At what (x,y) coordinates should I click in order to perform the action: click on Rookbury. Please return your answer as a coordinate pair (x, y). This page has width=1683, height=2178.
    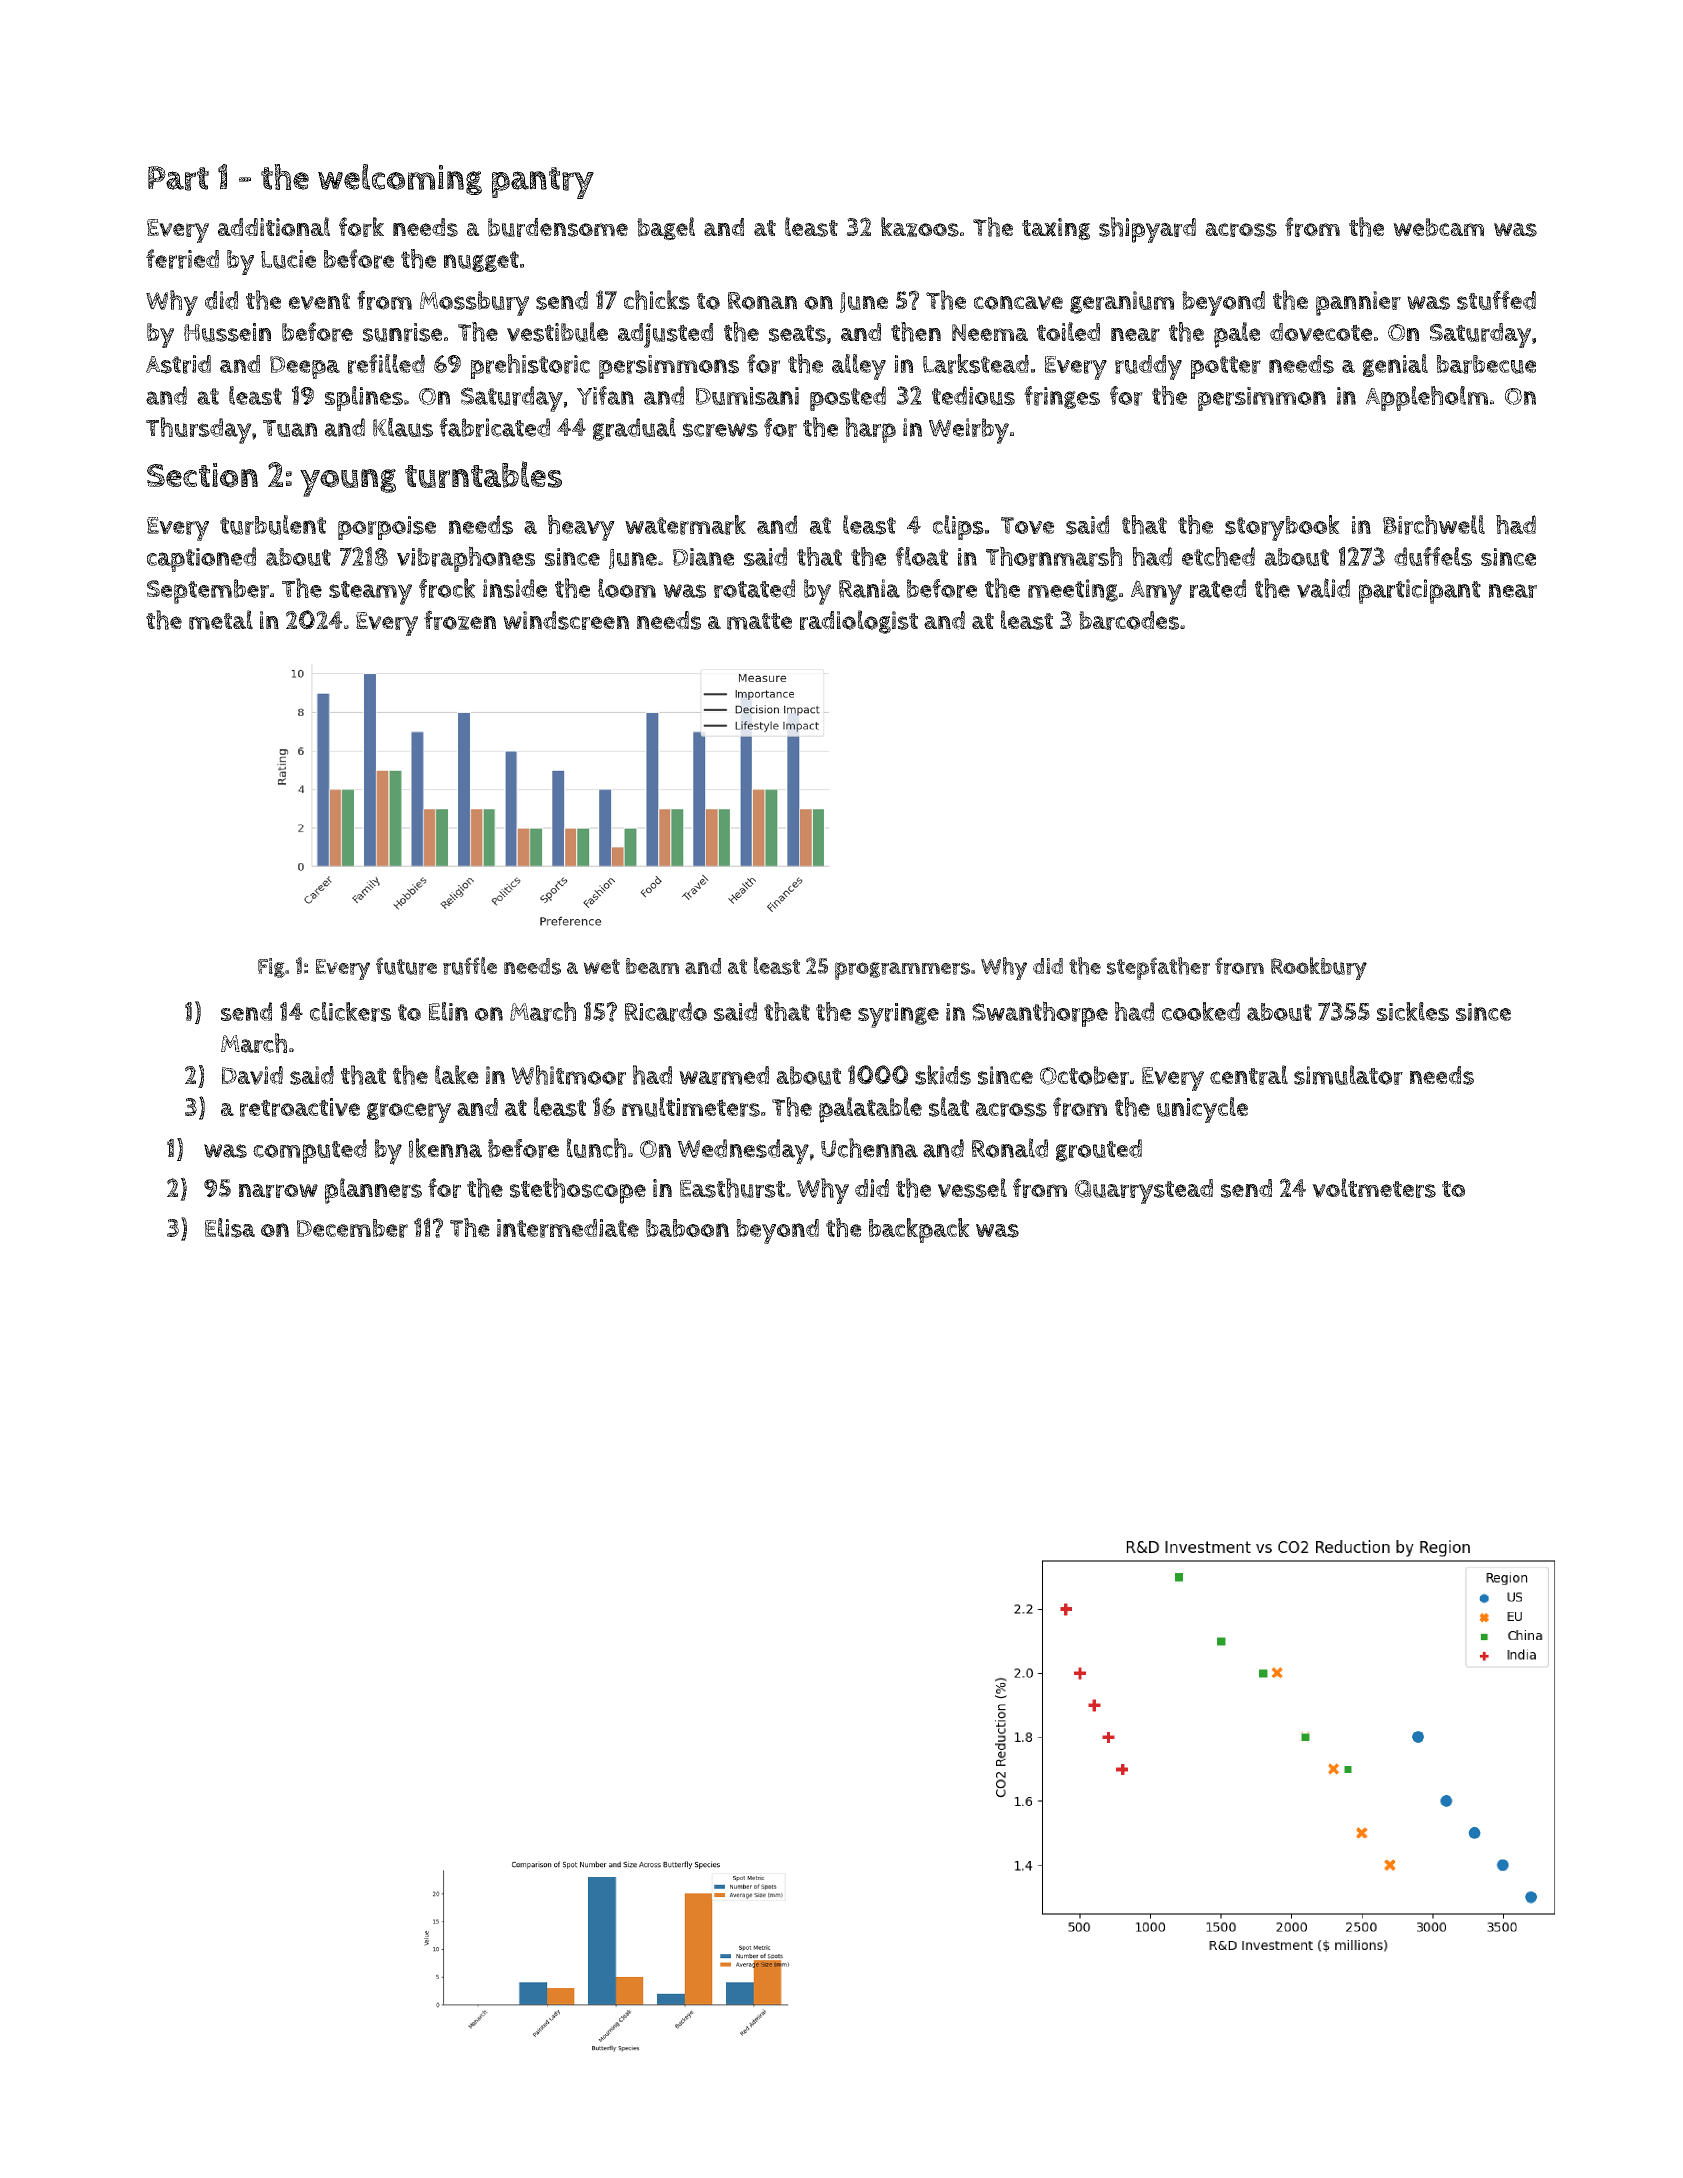
    Looking at the image, I should click on (1319, 968).
